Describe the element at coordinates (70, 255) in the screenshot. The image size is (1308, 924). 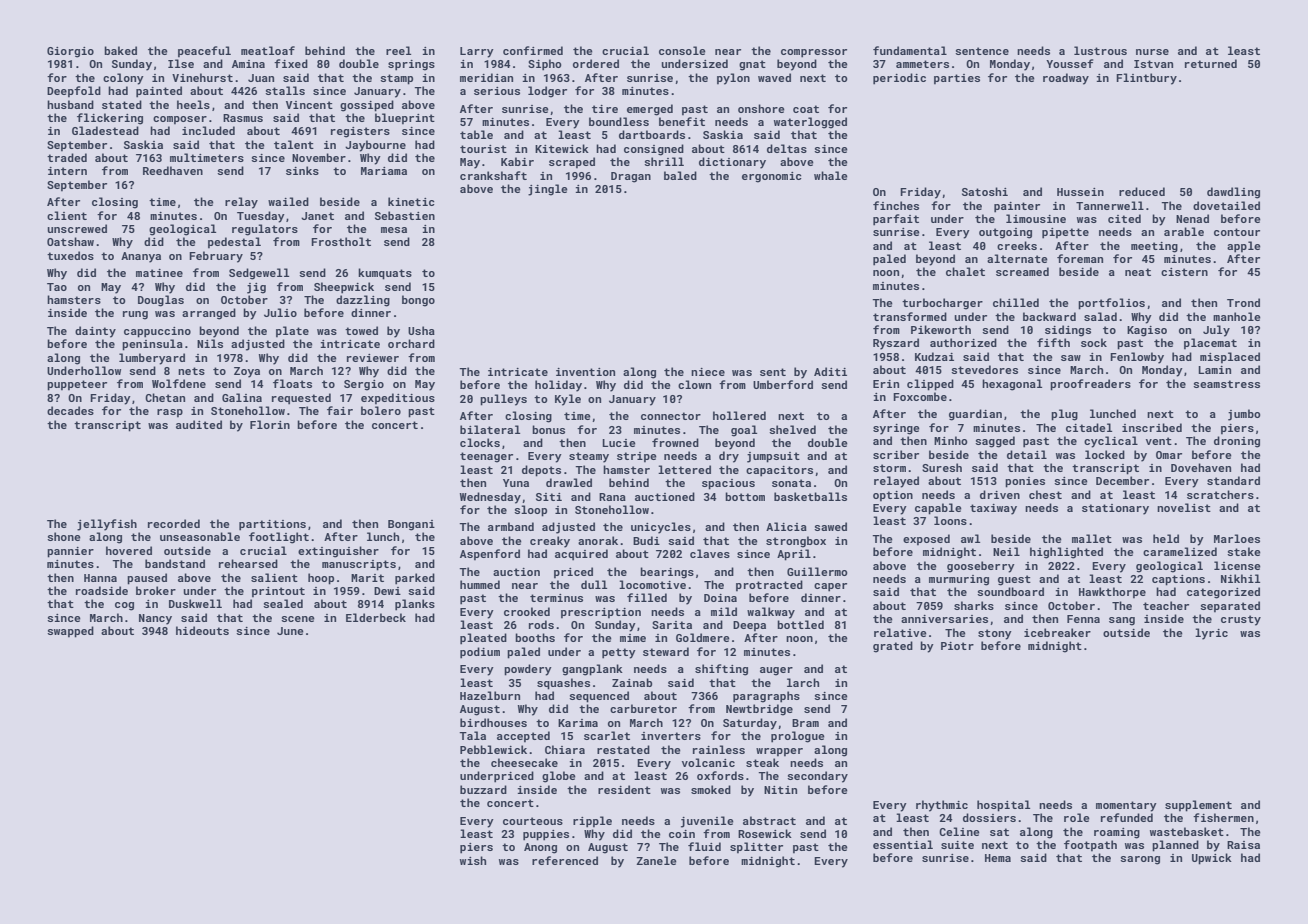
I see `tuxedos` at that location.
